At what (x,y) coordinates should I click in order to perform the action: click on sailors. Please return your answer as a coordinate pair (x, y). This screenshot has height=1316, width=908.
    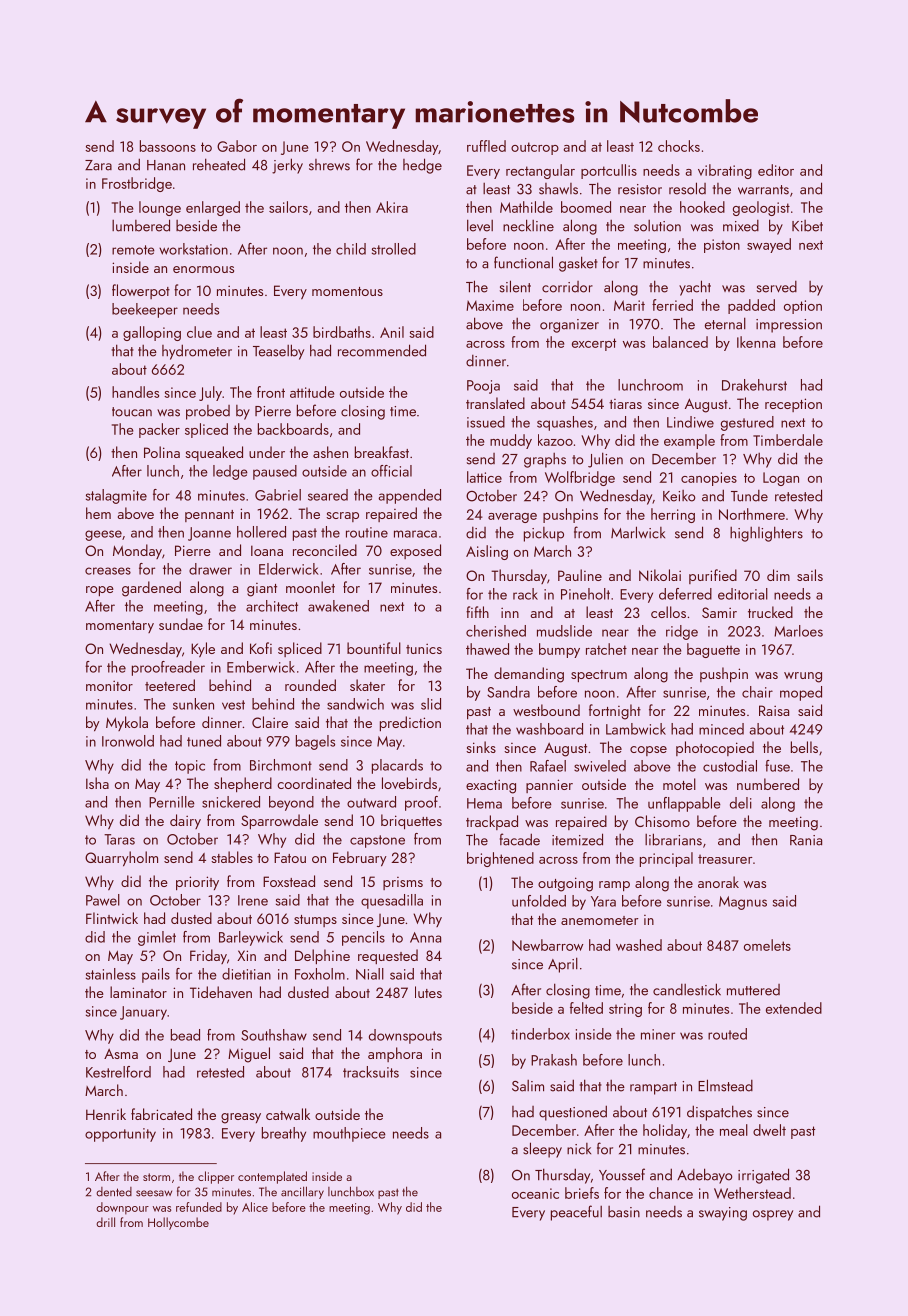
    Looking at the image, I should click on (288, 207).
